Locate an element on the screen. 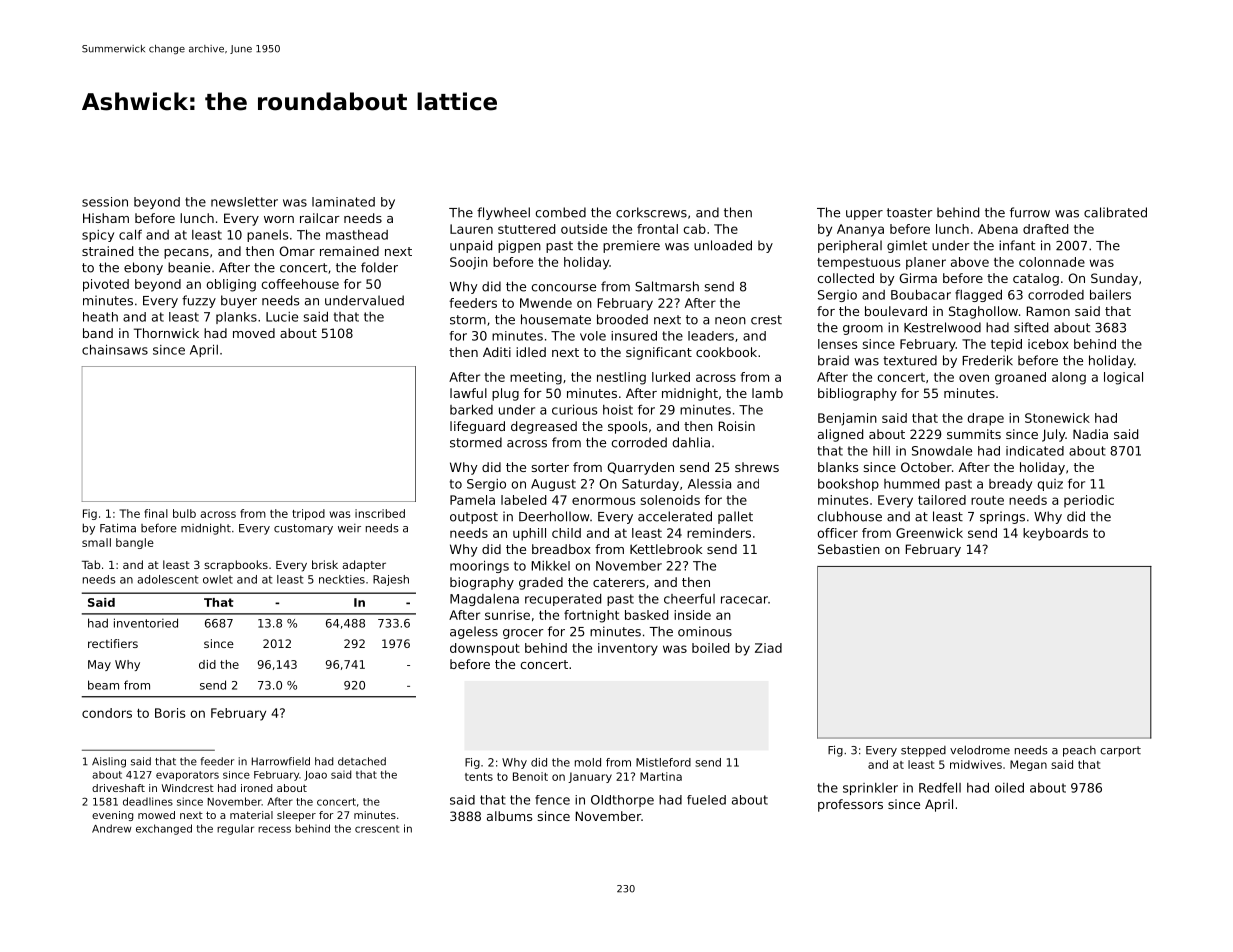 The width and height of the screenshot is (1233, 952). significant is located at coordinates (659, 353).
